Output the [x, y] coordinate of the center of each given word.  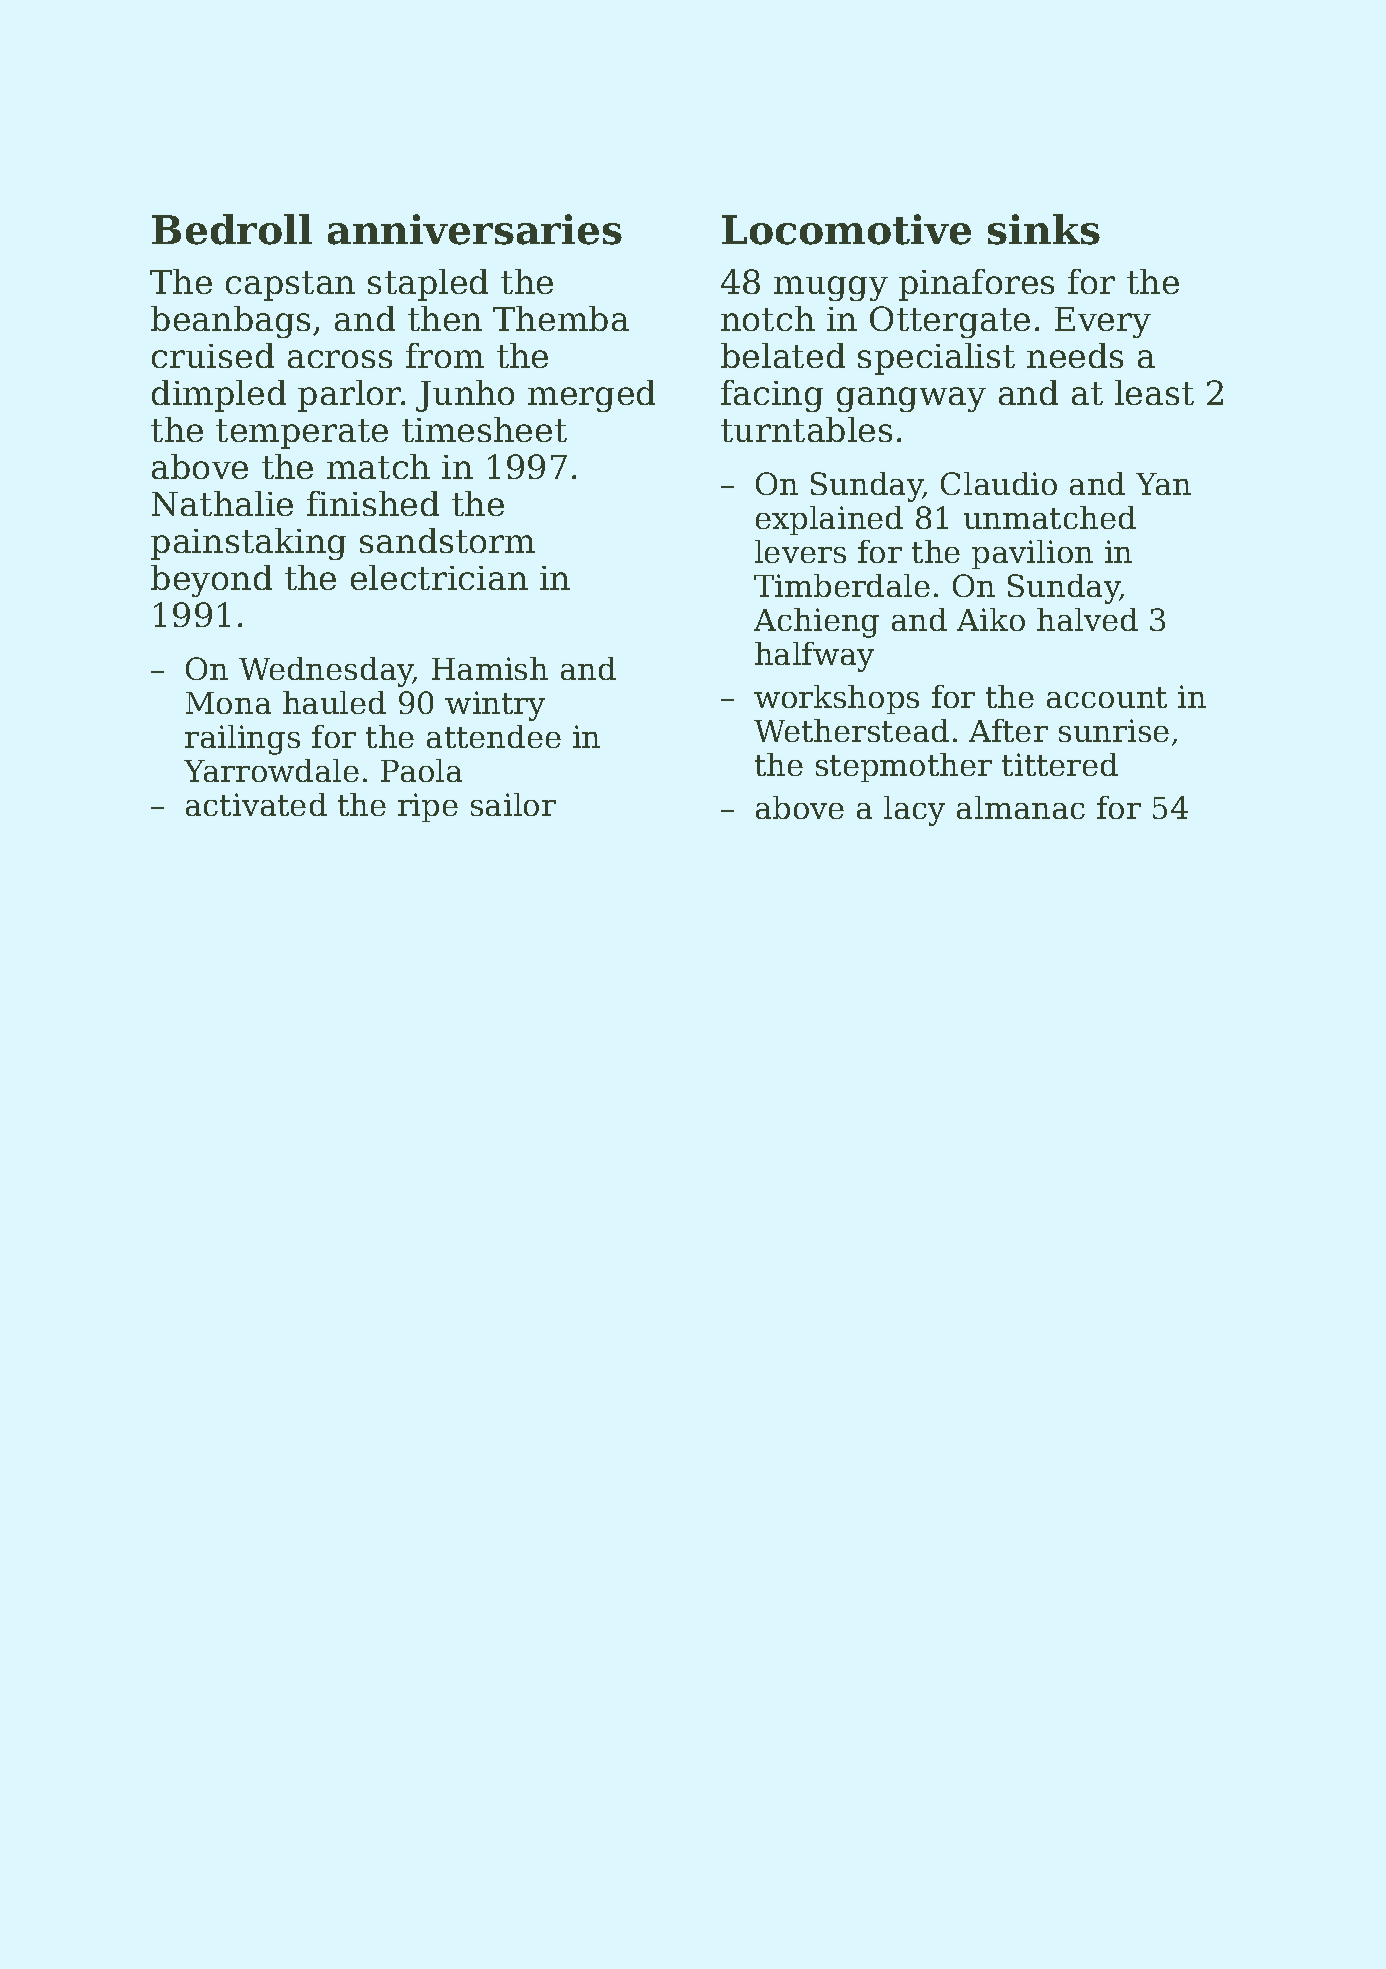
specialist [936, 359]
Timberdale [842, 585]
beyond [211, 581]
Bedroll [232, 229]
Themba [561, 318]
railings [242, 740]
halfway [814, 657]
